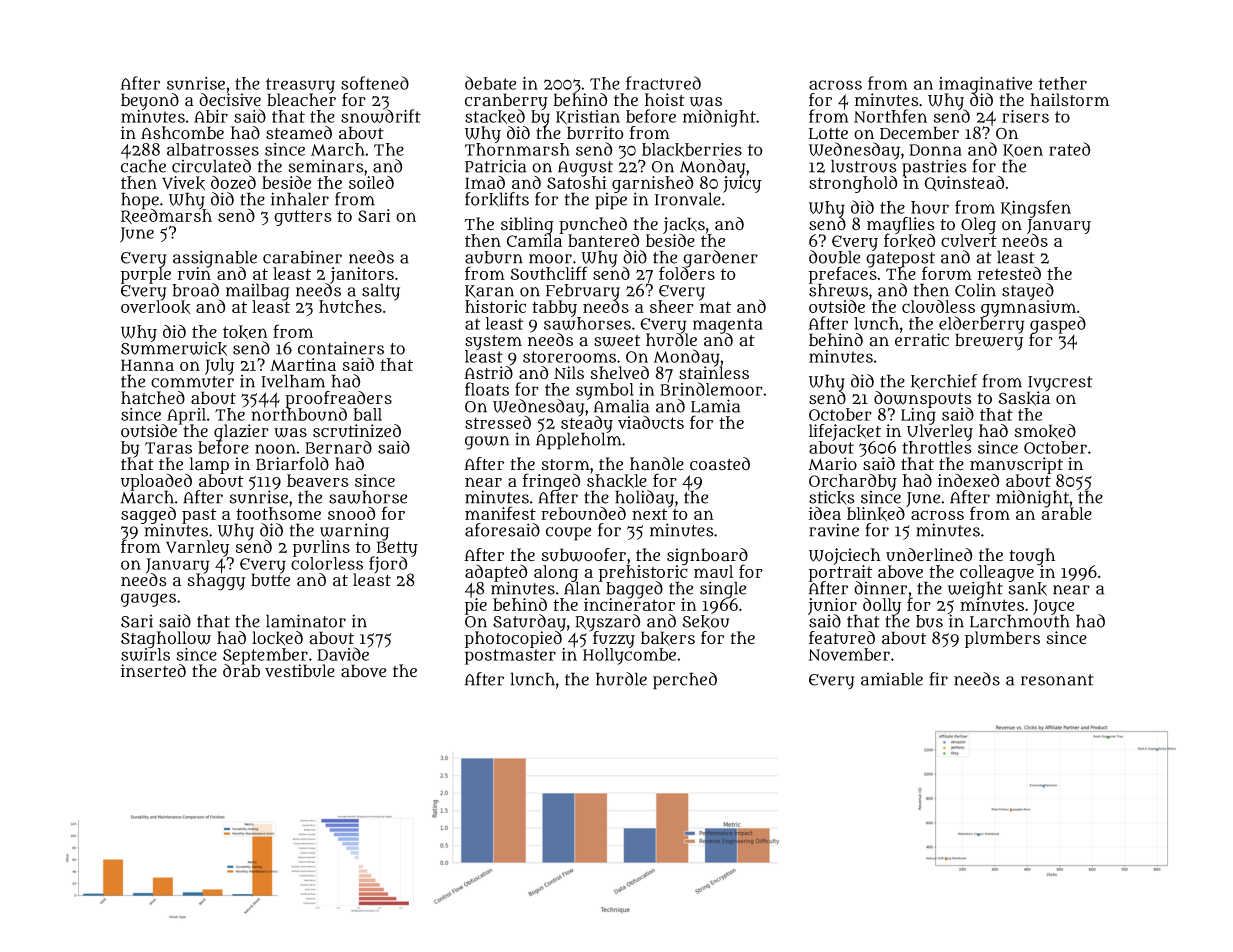 This image has width=1233, height=952. I want to click on culvert, so click(969, 240).
